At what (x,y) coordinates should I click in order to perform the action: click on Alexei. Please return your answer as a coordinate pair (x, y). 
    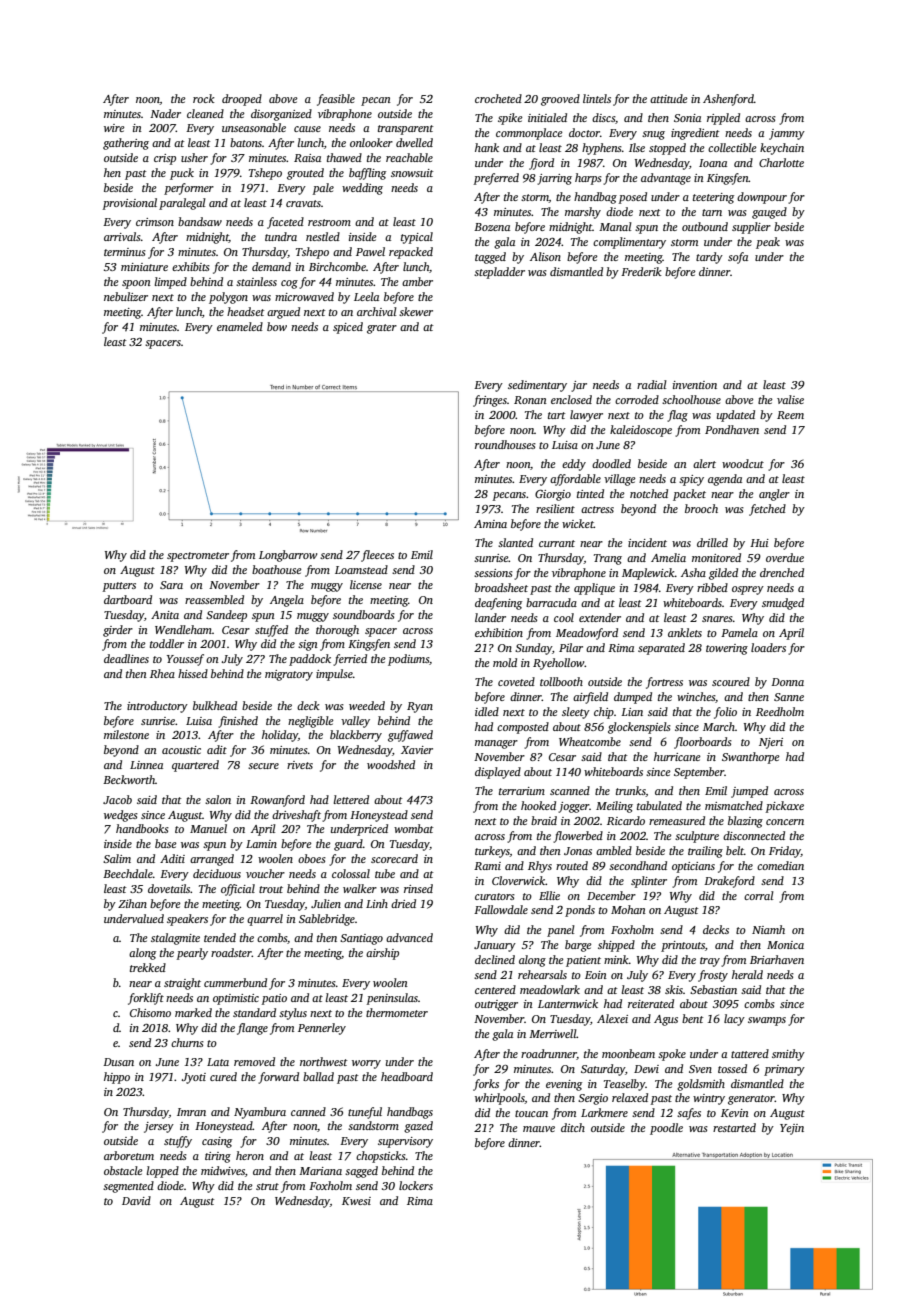
    Looking at the image, I should click on (612, 1018).
